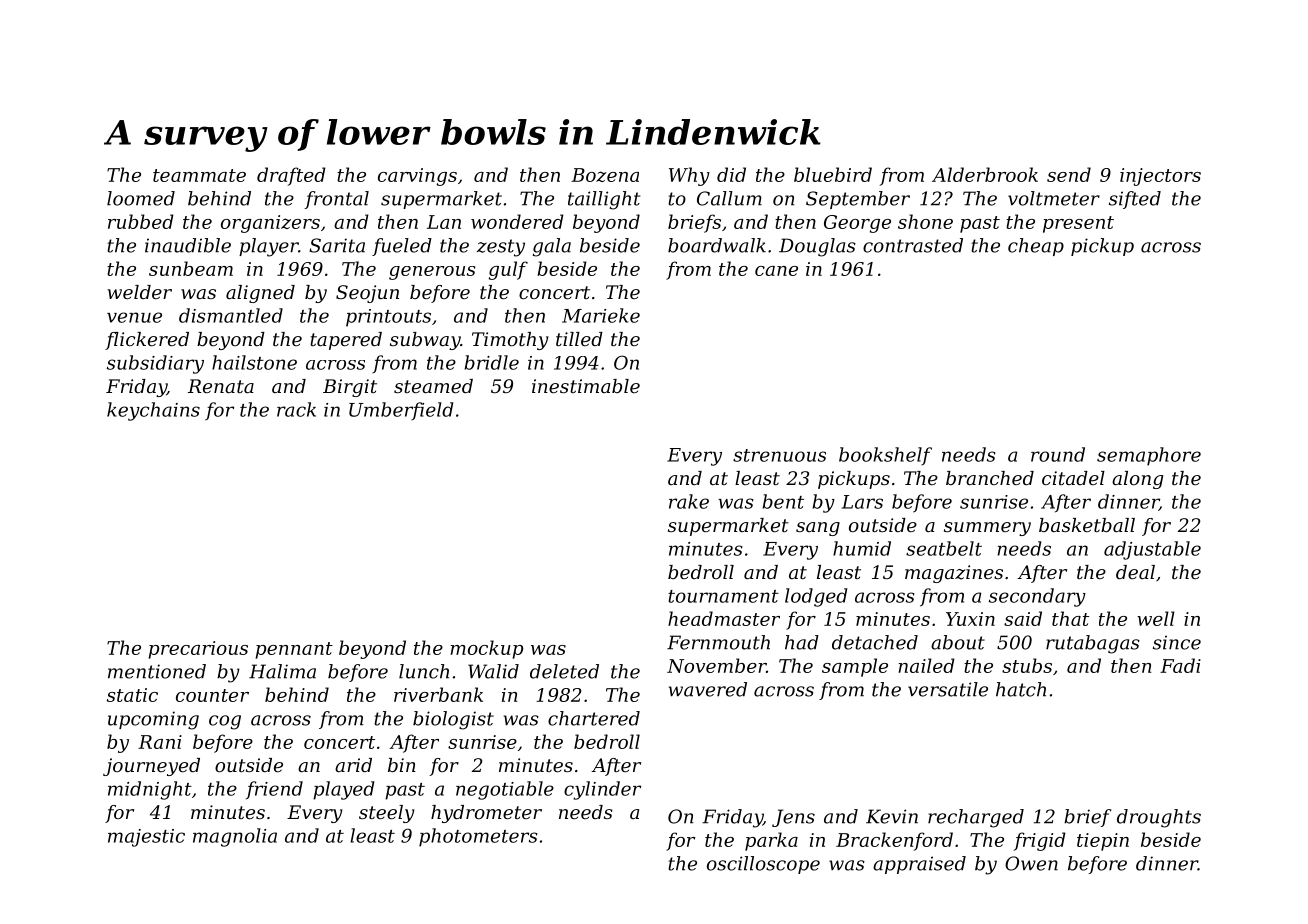 The height and width of the page is (924, 1308). I want to click on semaphore, so click(1149, 456).
